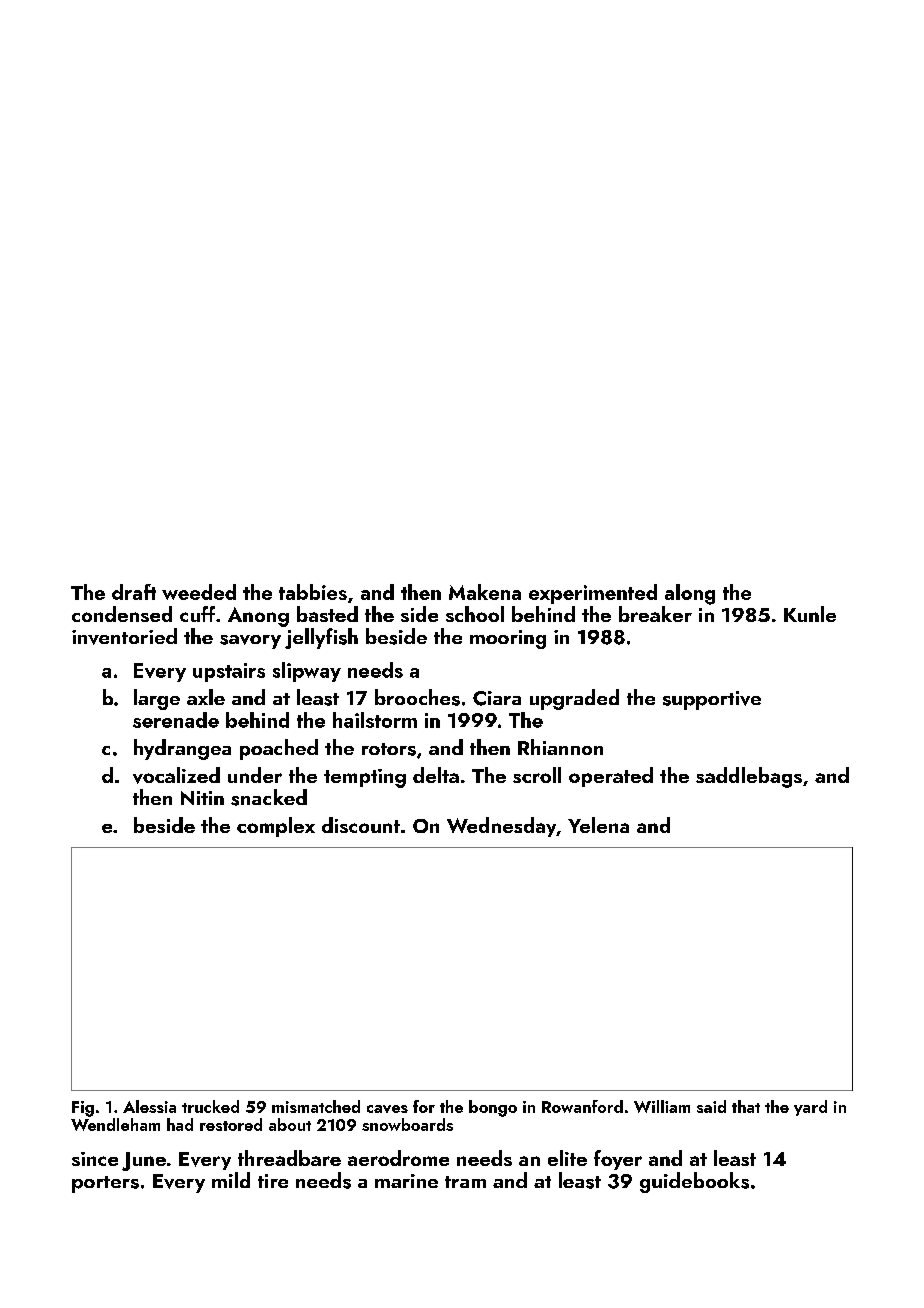 This page has height=1308, width=924. I want to click on caves, so click(387, 1109).
